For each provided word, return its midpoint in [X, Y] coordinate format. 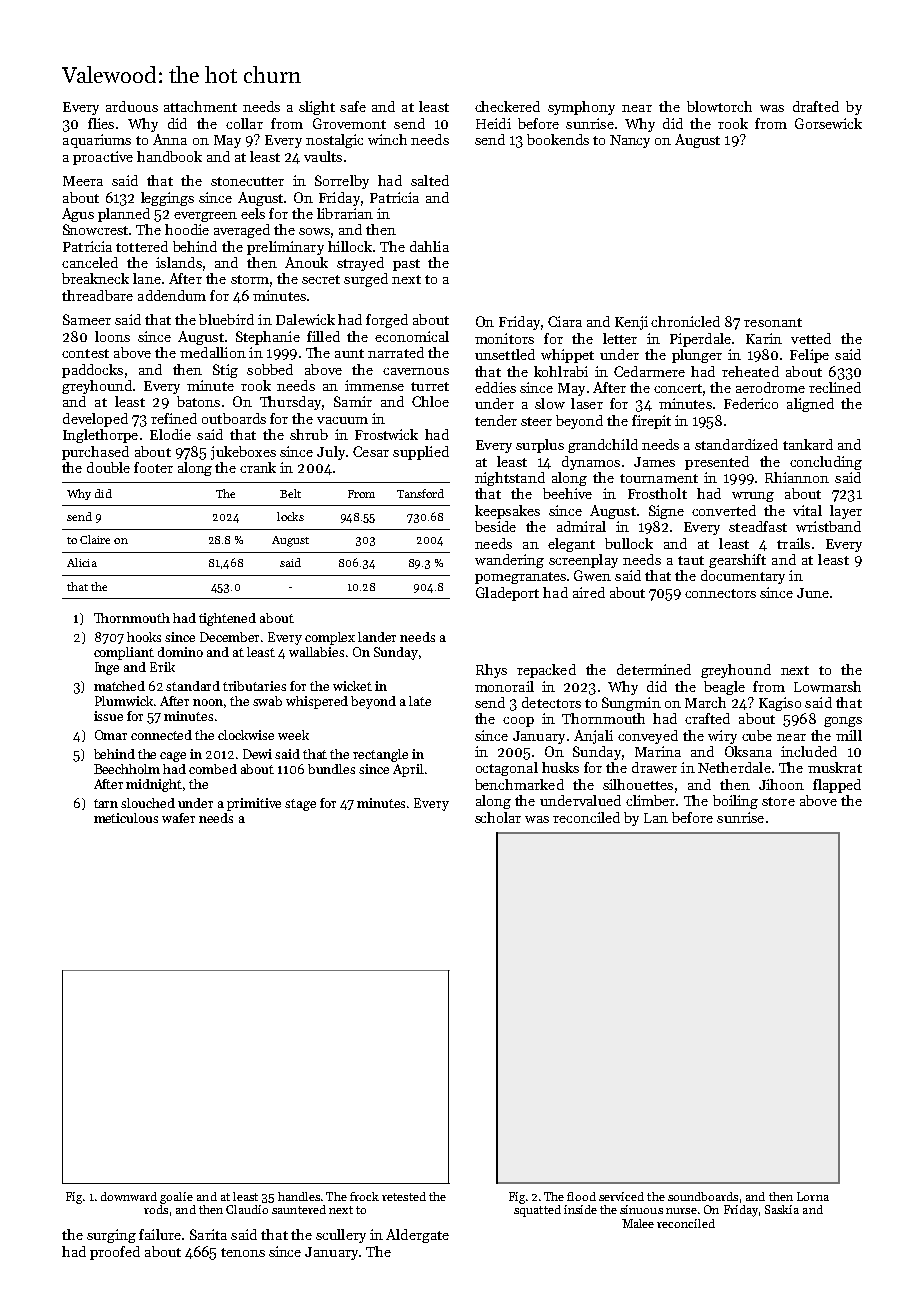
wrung [753, 497]
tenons [243, 1252]
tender [496, 420]
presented [717, 463]
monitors [504, 338]
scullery [341, 1236]
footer [153, 467]
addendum [172, 295]
